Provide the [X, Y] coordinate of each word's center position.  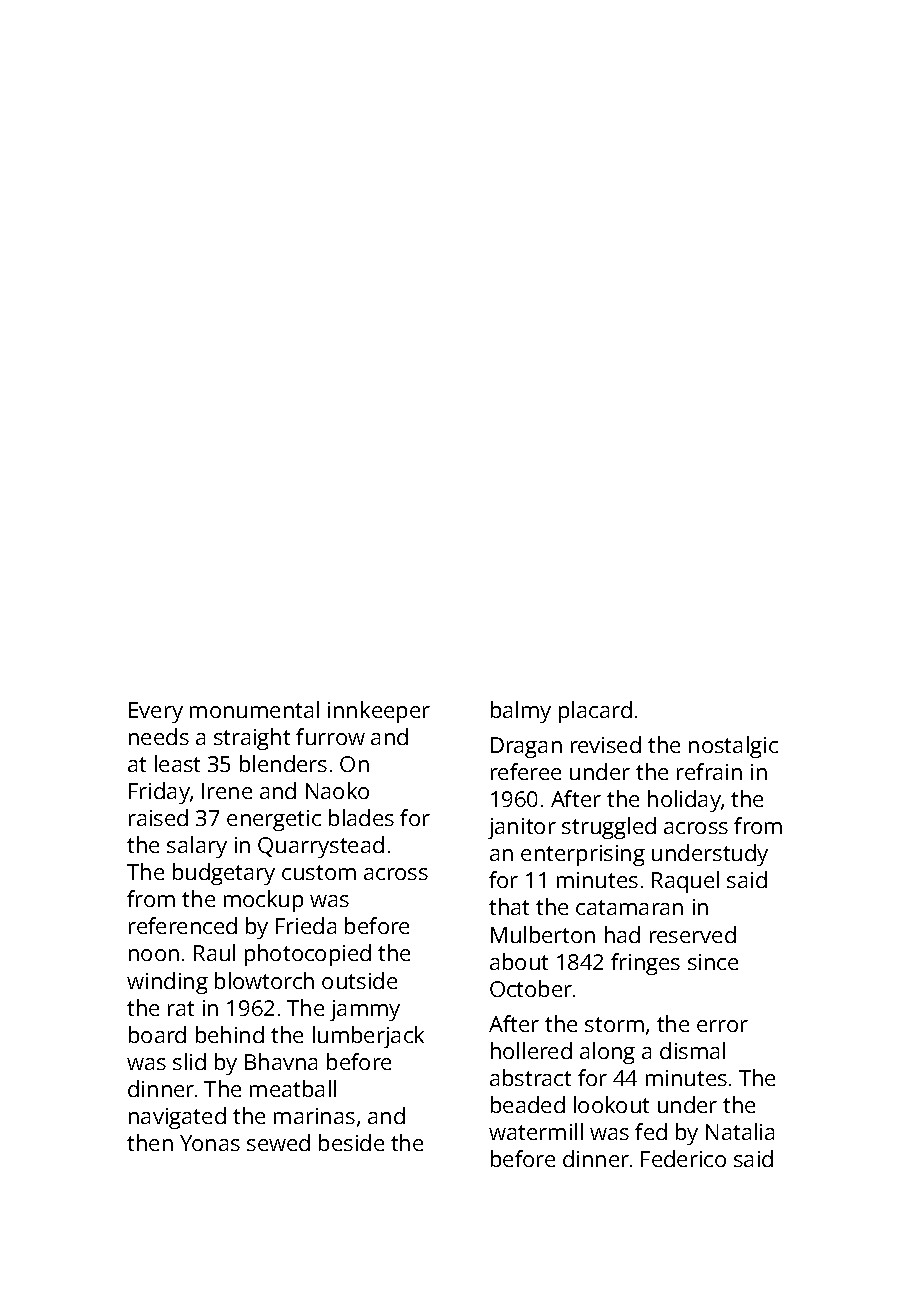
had [622, 934]
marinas [314, 1116]
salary [197, 847]
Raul [214, 952]
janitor [522, 828]
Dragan [526, 747]
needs [159, 736]
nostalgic [733, 747]
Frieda [306, 925]
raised [158, 817]
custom [319, 872]
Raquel [685, 882]
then [150, 1142]
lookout [611, 1104]
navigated [177, 1118]
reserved [693, 934]
